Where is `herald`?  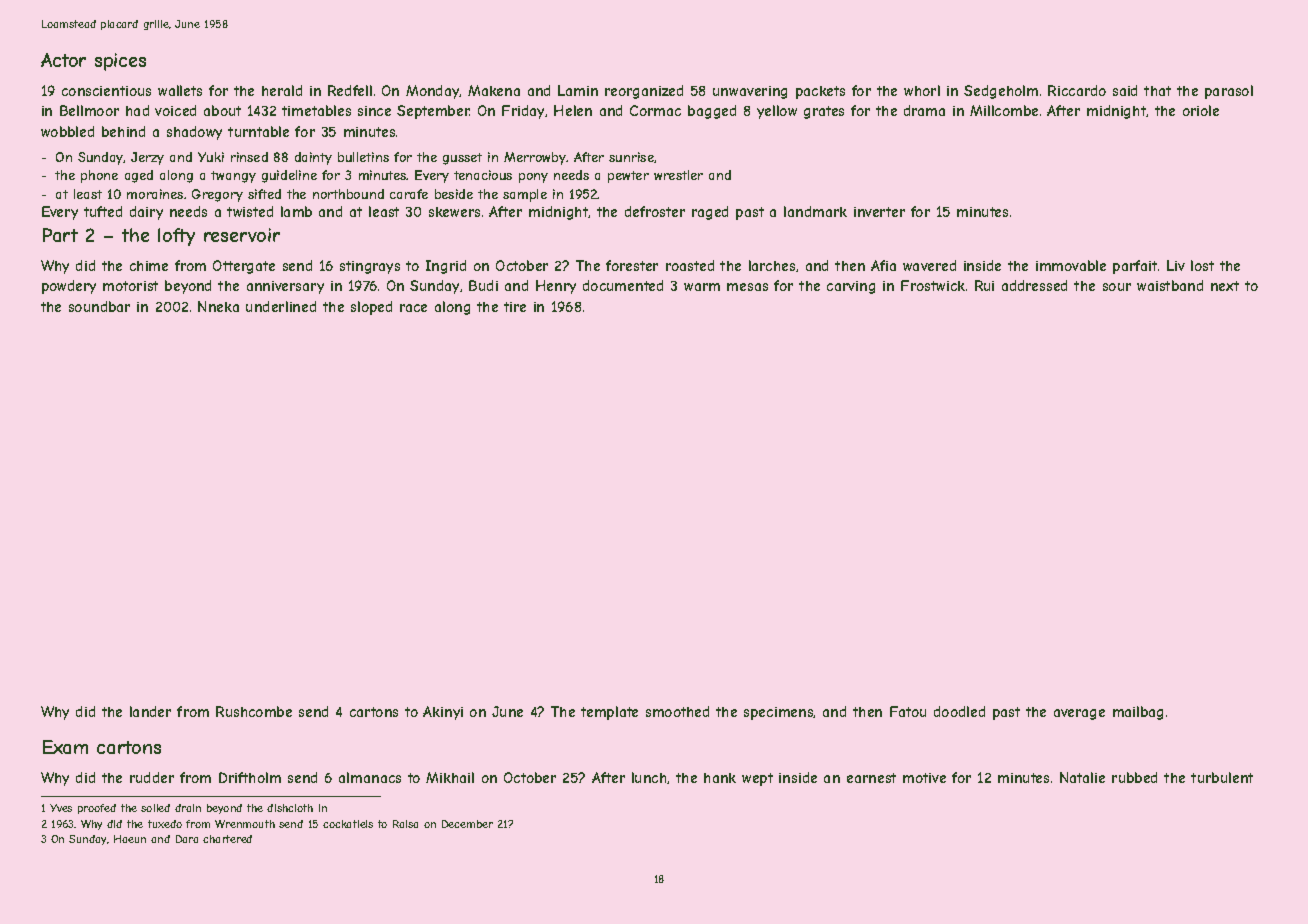
herald is located at coordinates (282, 90).
